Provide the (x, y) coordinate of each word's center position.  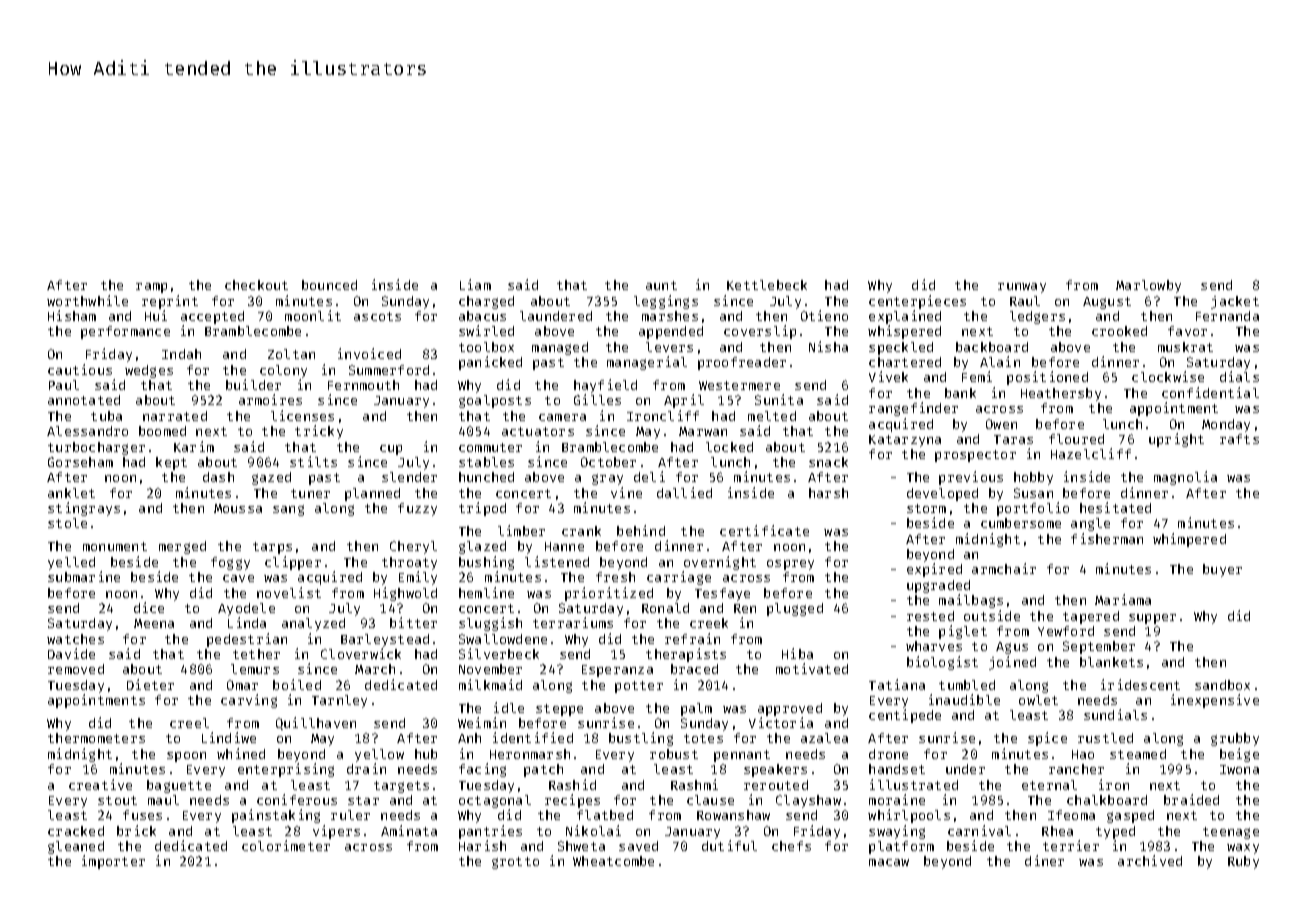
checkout (256, 285)
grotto (515, 863)
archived (1150, 860)
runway (1022, 288)
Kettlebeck (767, 285)
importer (113, 862)
